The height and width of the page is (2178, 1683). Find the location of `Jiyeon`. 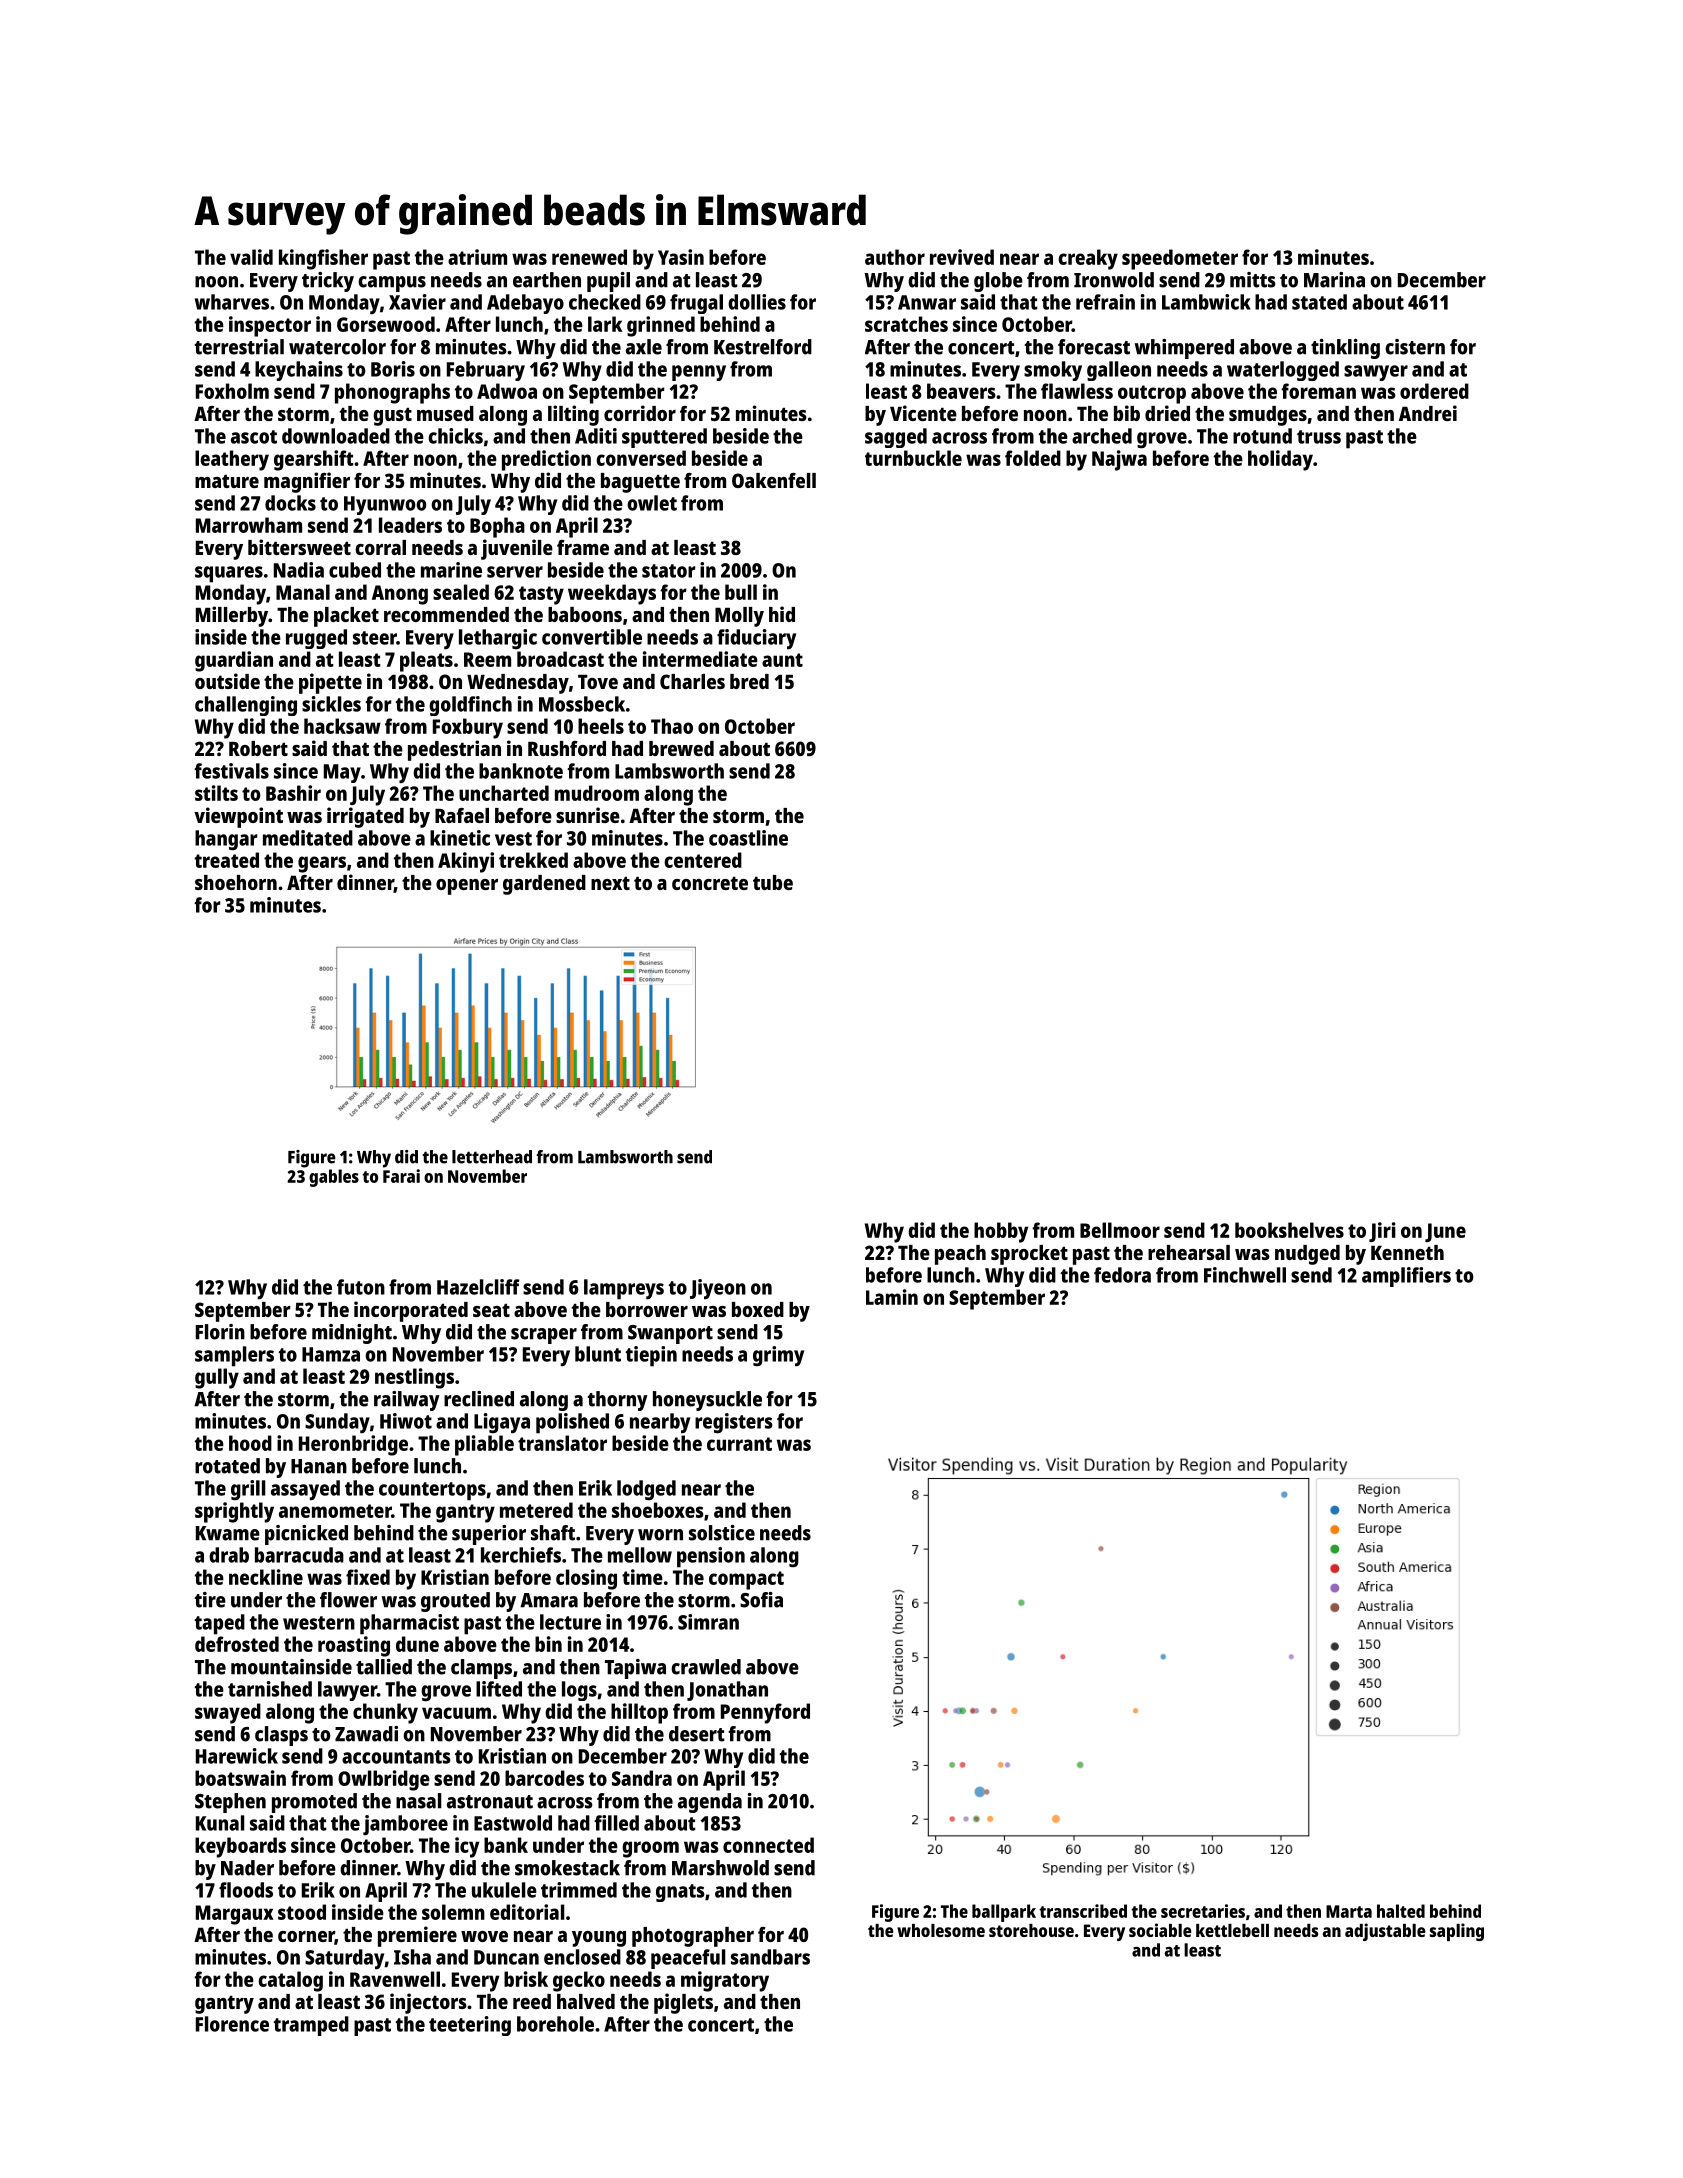

Jiyeon is located at coordinates (718, 1289).
